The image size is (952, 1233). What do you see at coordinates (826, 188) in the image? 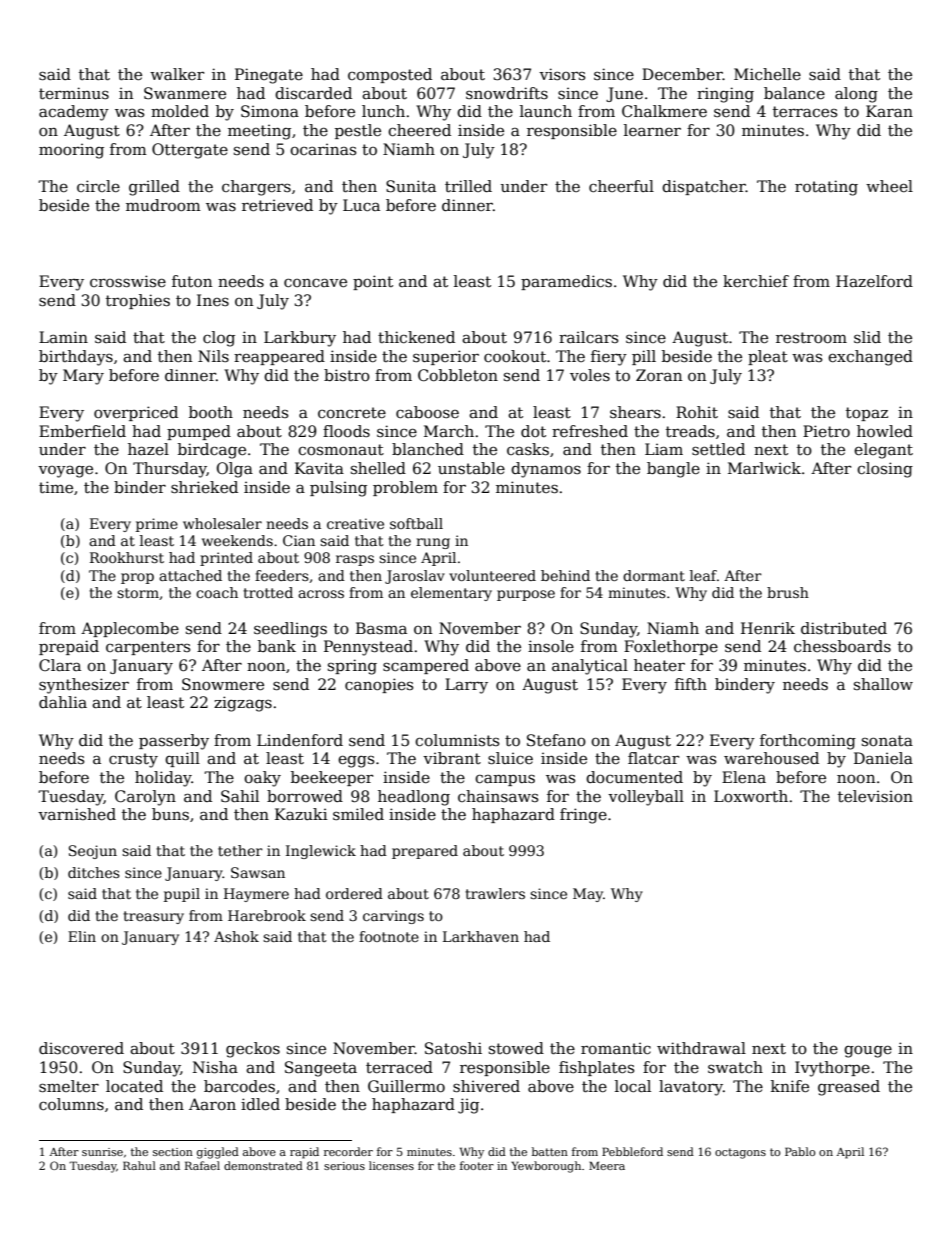
I see `rotating` at bounding box center [826, 188].
